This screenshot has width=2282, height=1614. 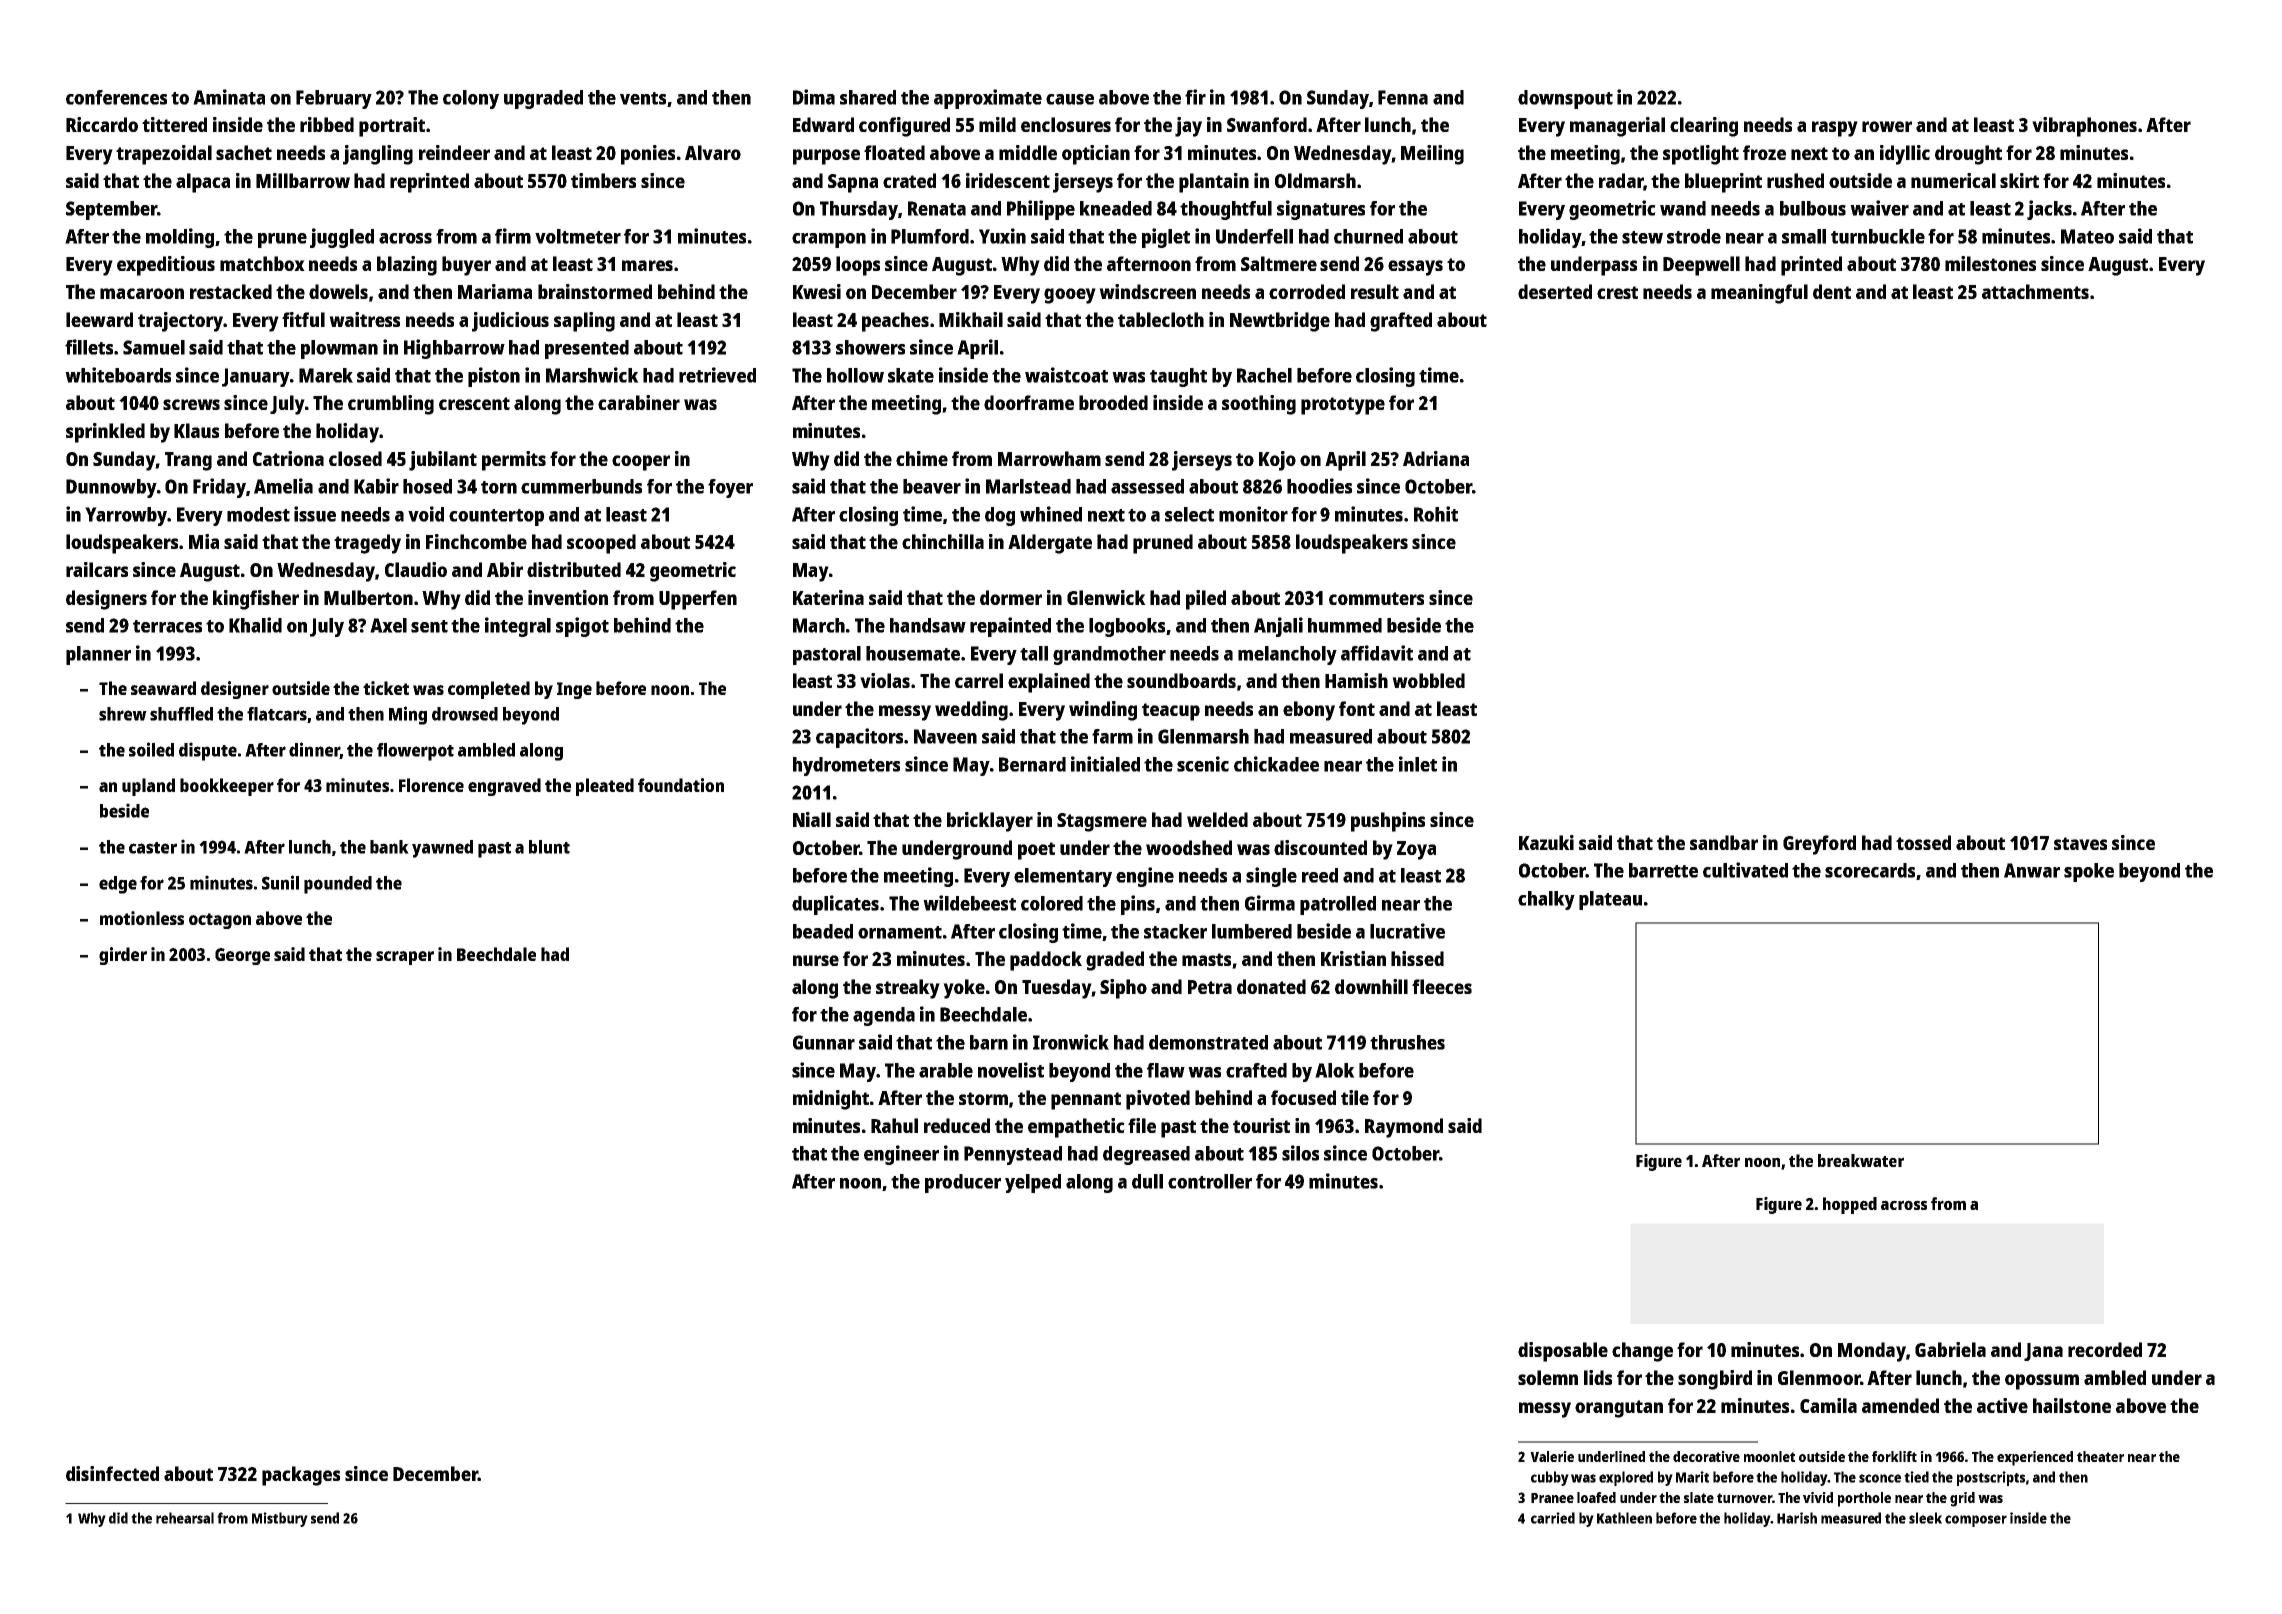 I want to click on rower, so click(x=1887, y=126).
